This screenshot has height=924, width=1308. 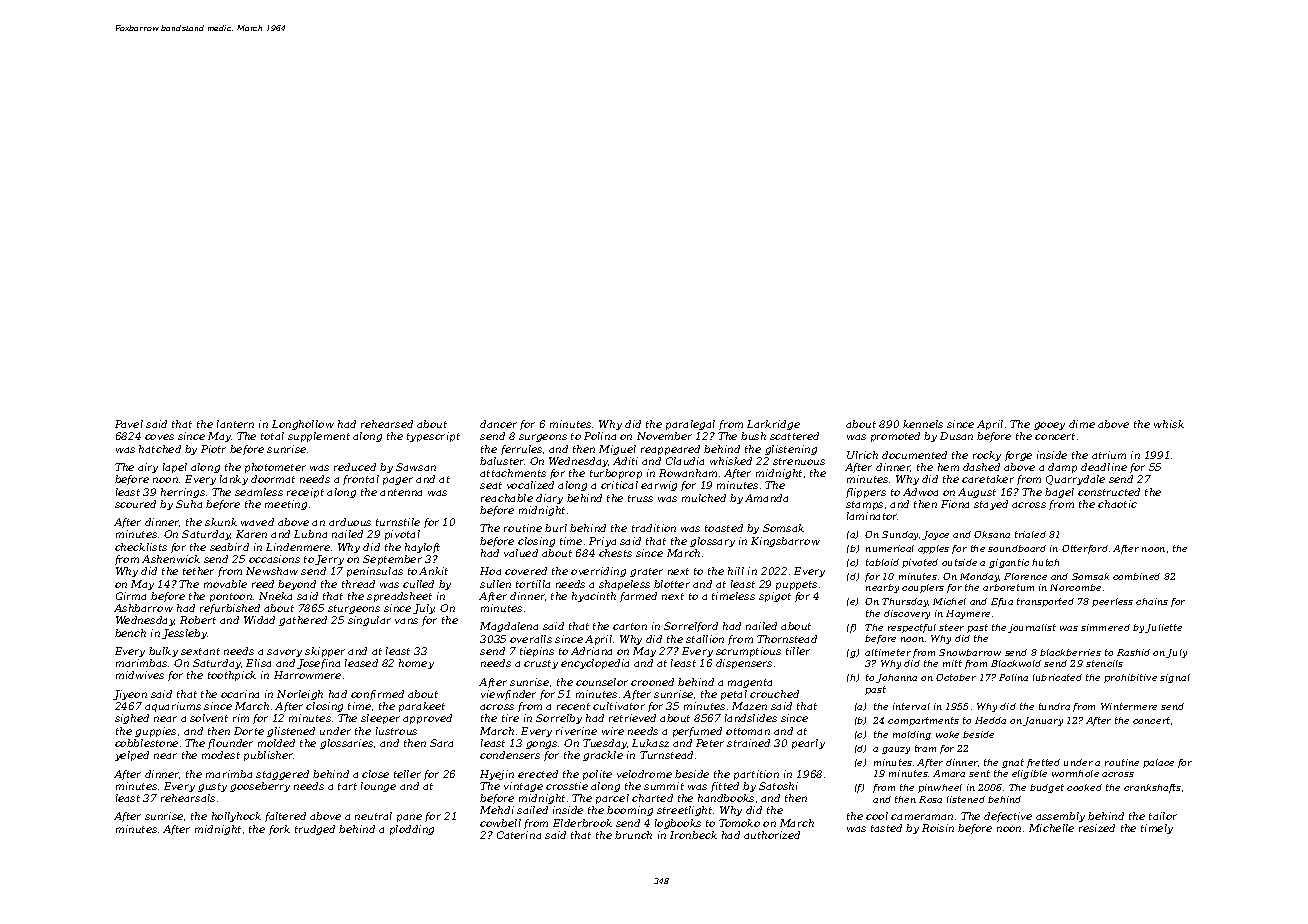 I want to click on Adriana, so click(x=591, y=651).
